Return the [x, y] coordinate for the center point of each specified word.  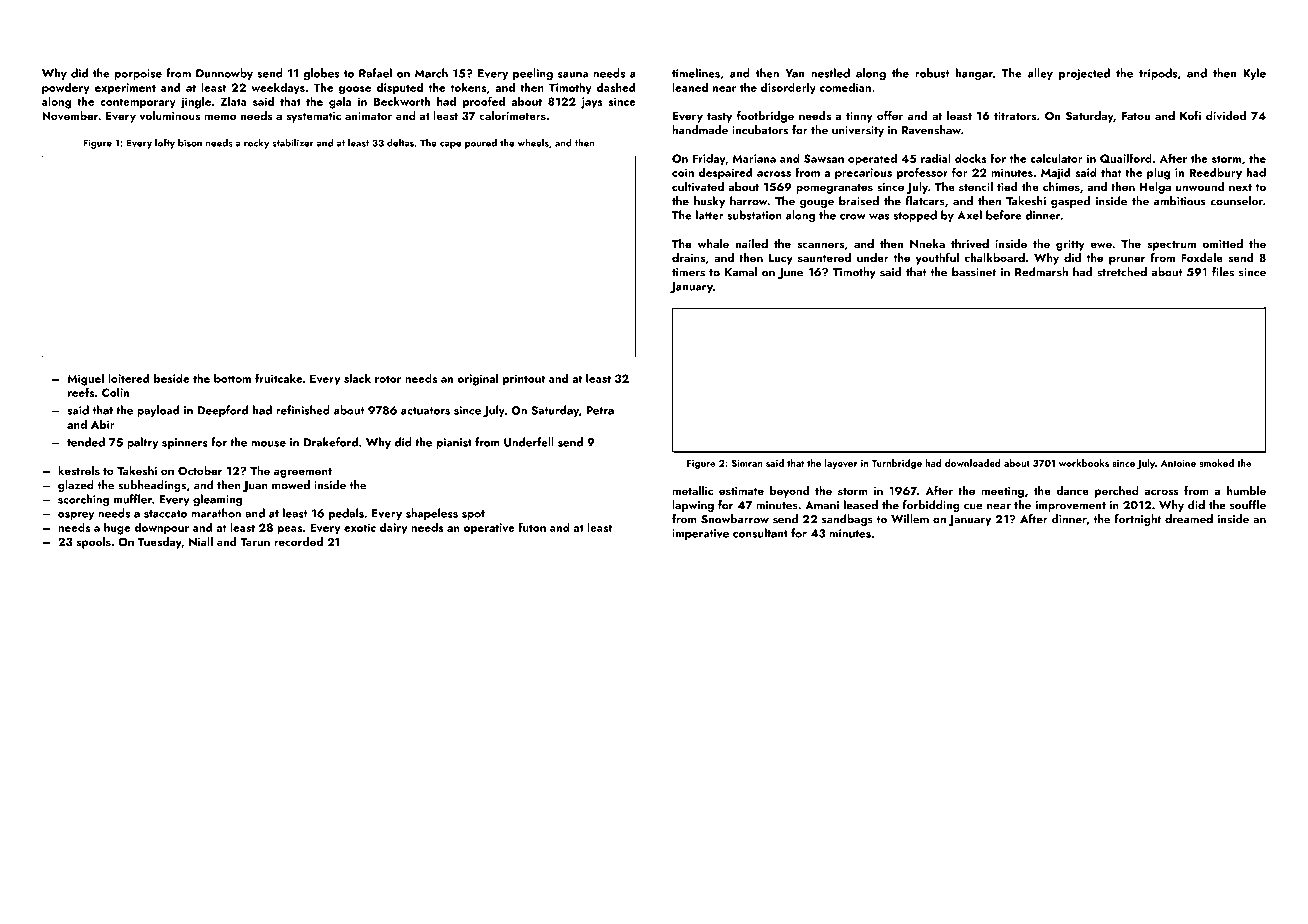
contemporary [138, 103]
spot [473, 515]
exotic [360, 527]
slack [357, 378]
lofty [165, 143]
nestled [830, 73]
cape [450, 145]
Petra [600, 410]
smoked [1216, 463]
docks [971, 158]
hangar [974, 74]
